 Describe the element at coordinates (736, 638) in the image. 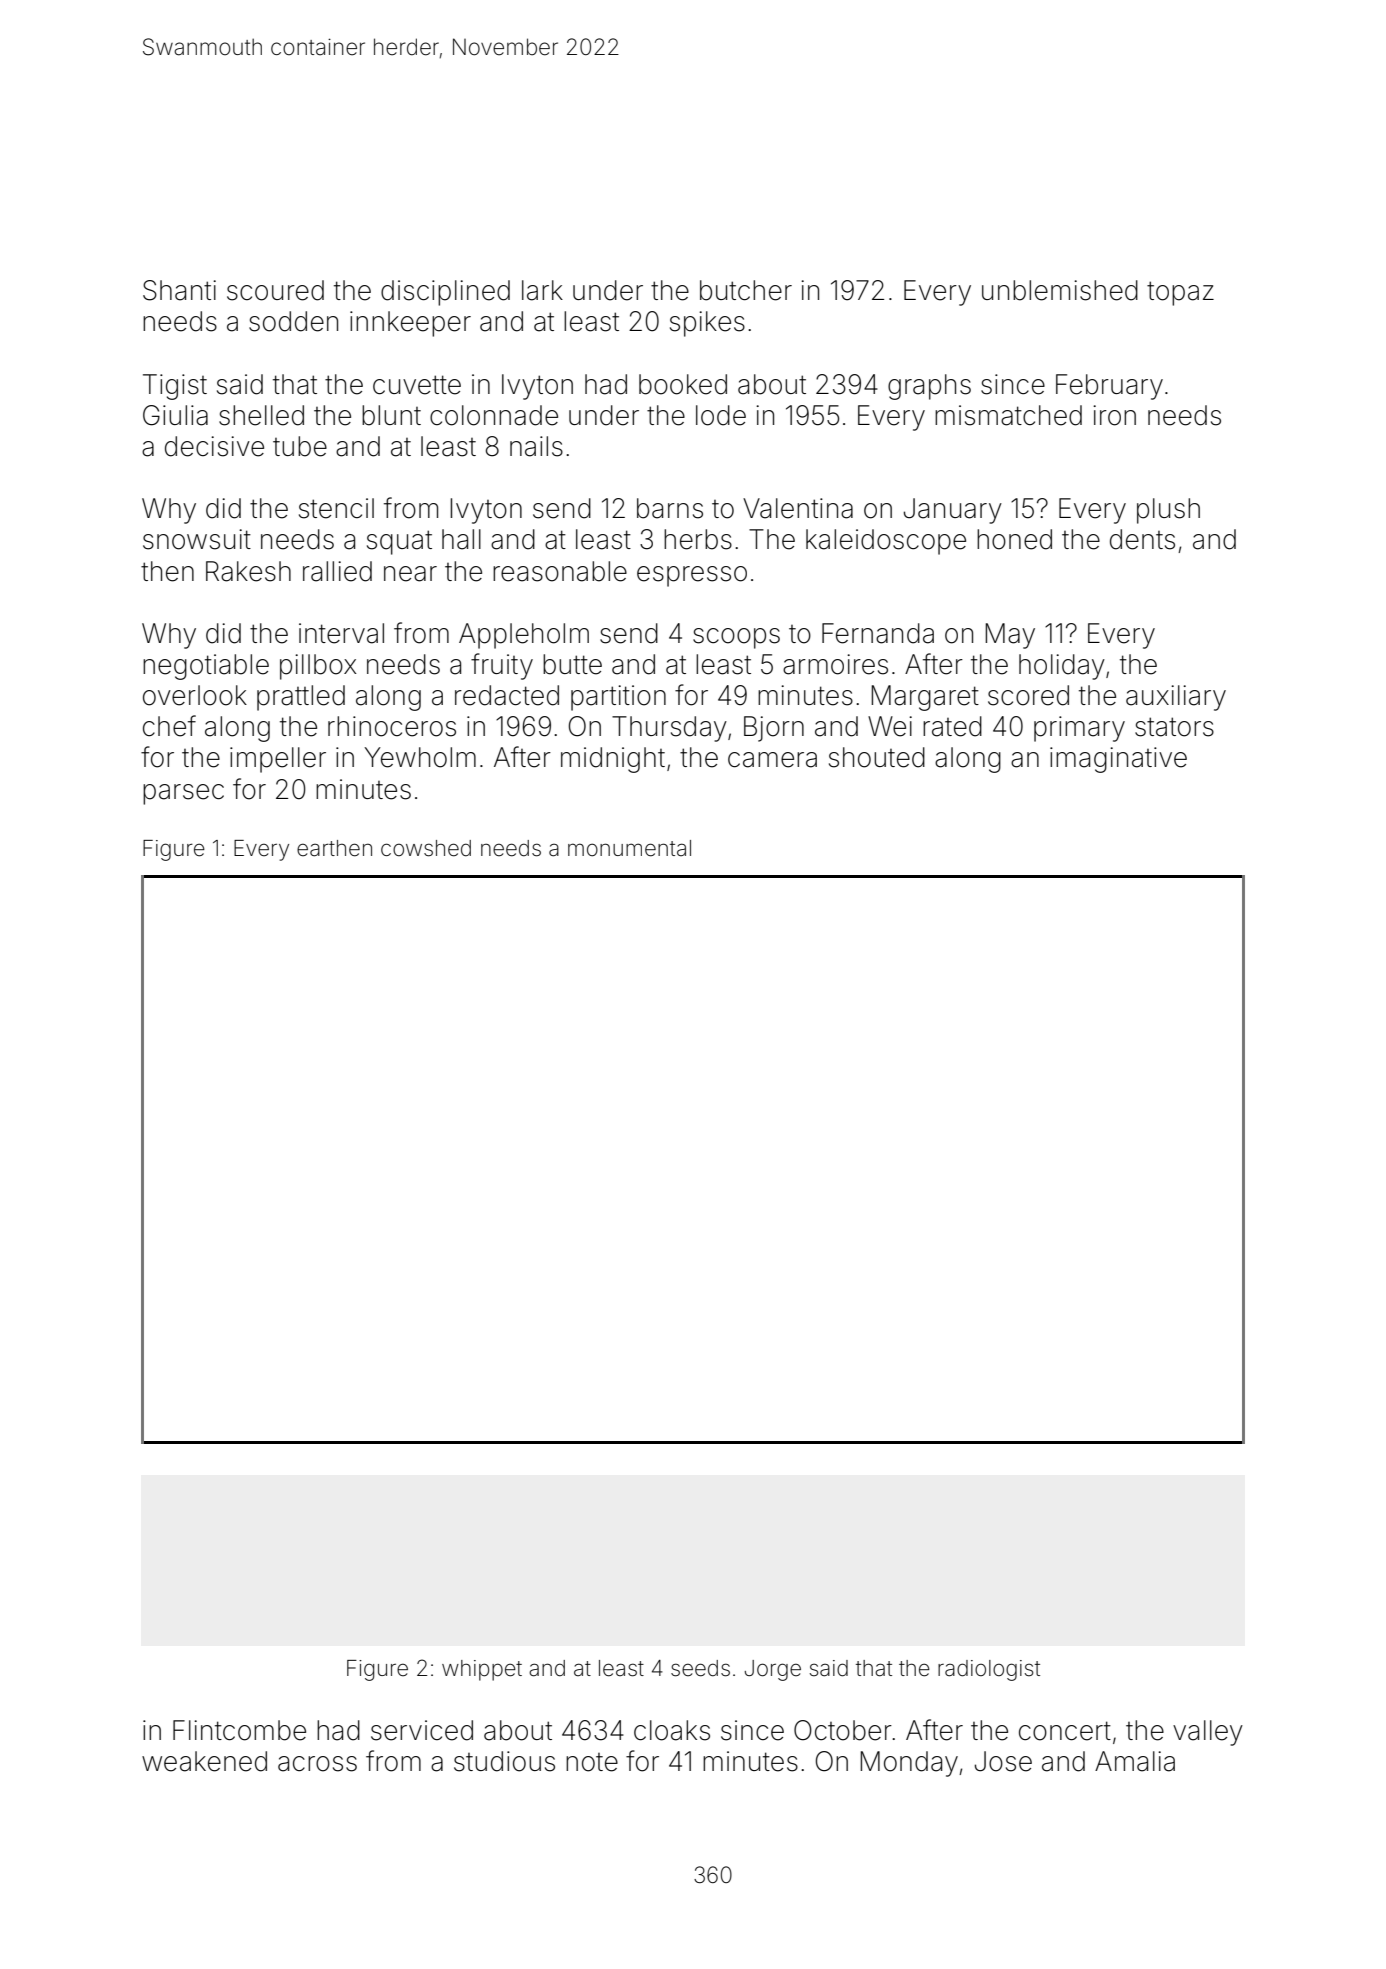

I see `scoops` at that location.
